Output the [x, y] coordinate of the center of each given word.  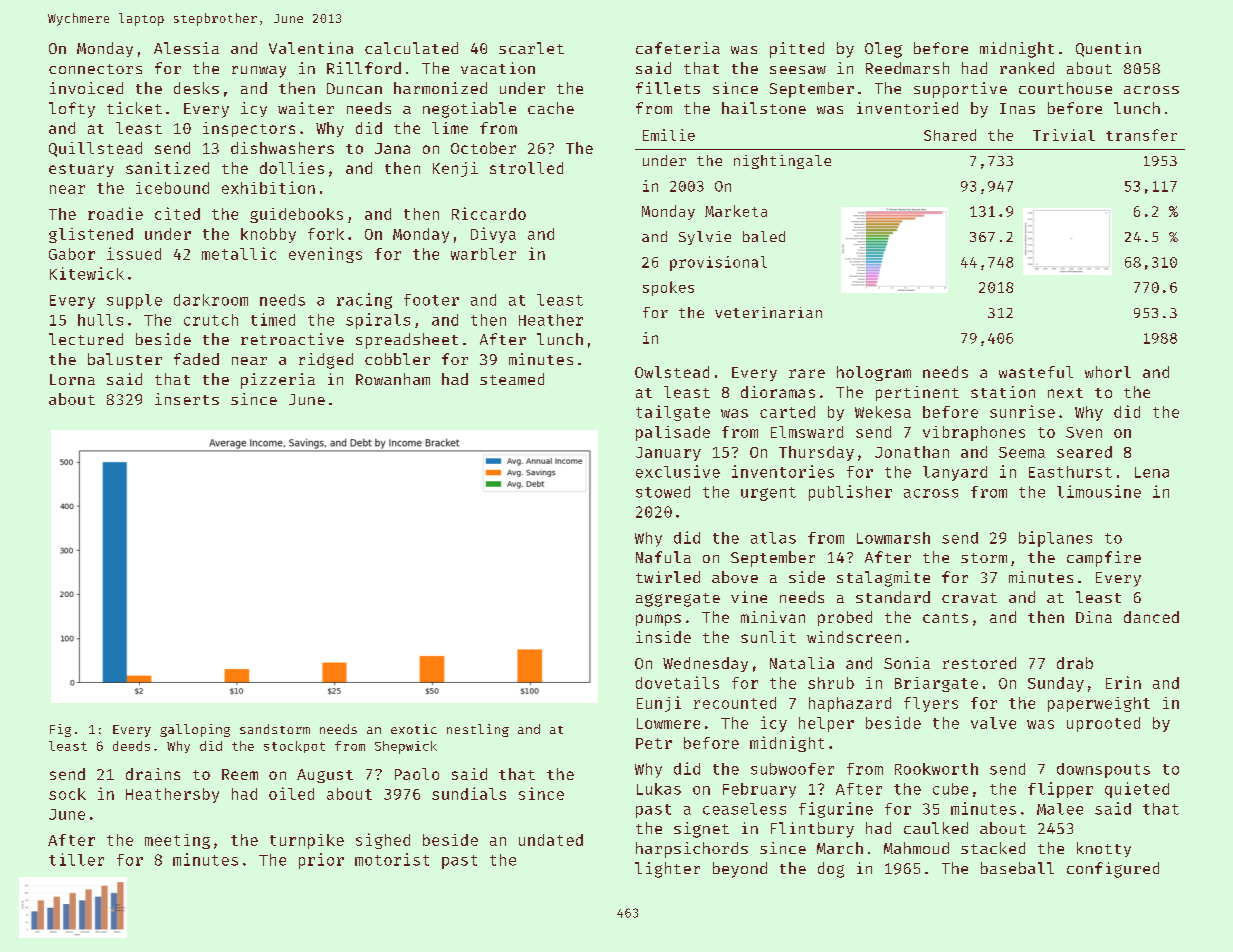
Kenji [455, 169]
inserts [187, 399]
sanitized [167, 168]
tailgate [673, 413]
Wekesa [883, 412]
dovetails [677, 682]
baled [764, 236]
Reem [240, 774]
